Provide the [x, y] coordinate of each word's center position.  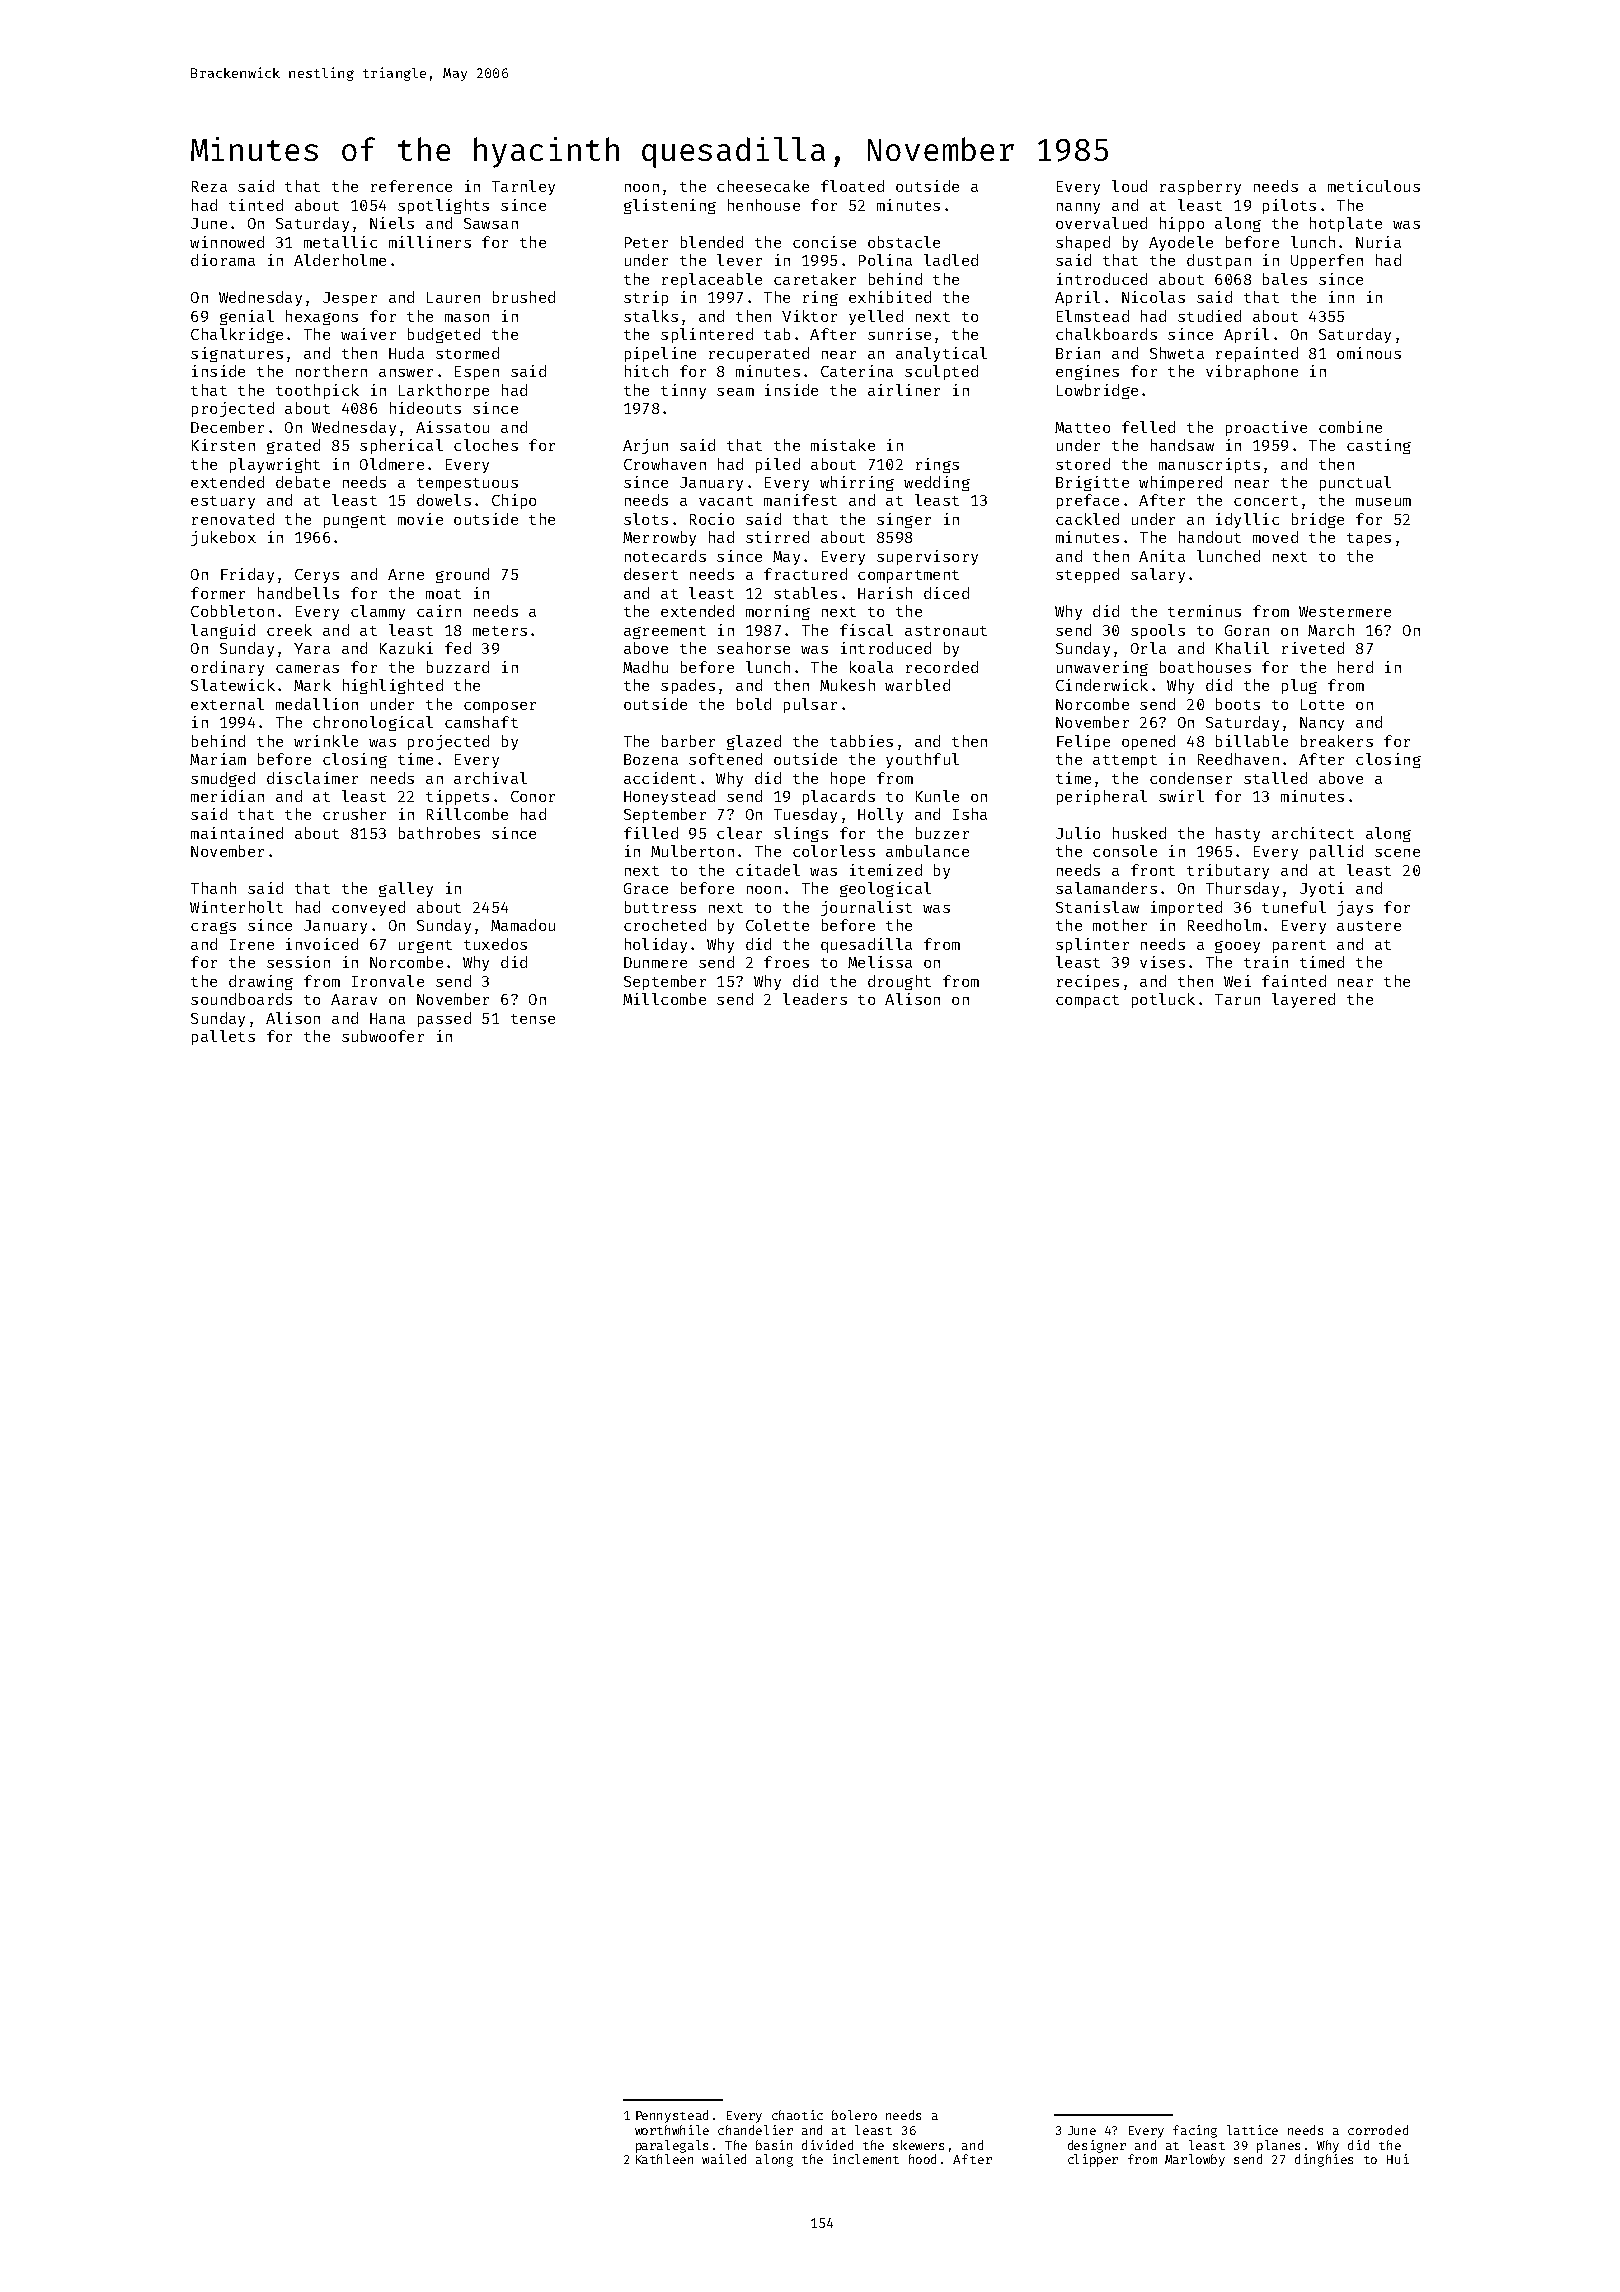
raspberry [1200, 187]
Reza [209, 186]
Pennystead [672, 2116]
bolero [854, 2115]
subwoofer [383, 1036]
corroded [1378, 2130]
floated [852, 186]
